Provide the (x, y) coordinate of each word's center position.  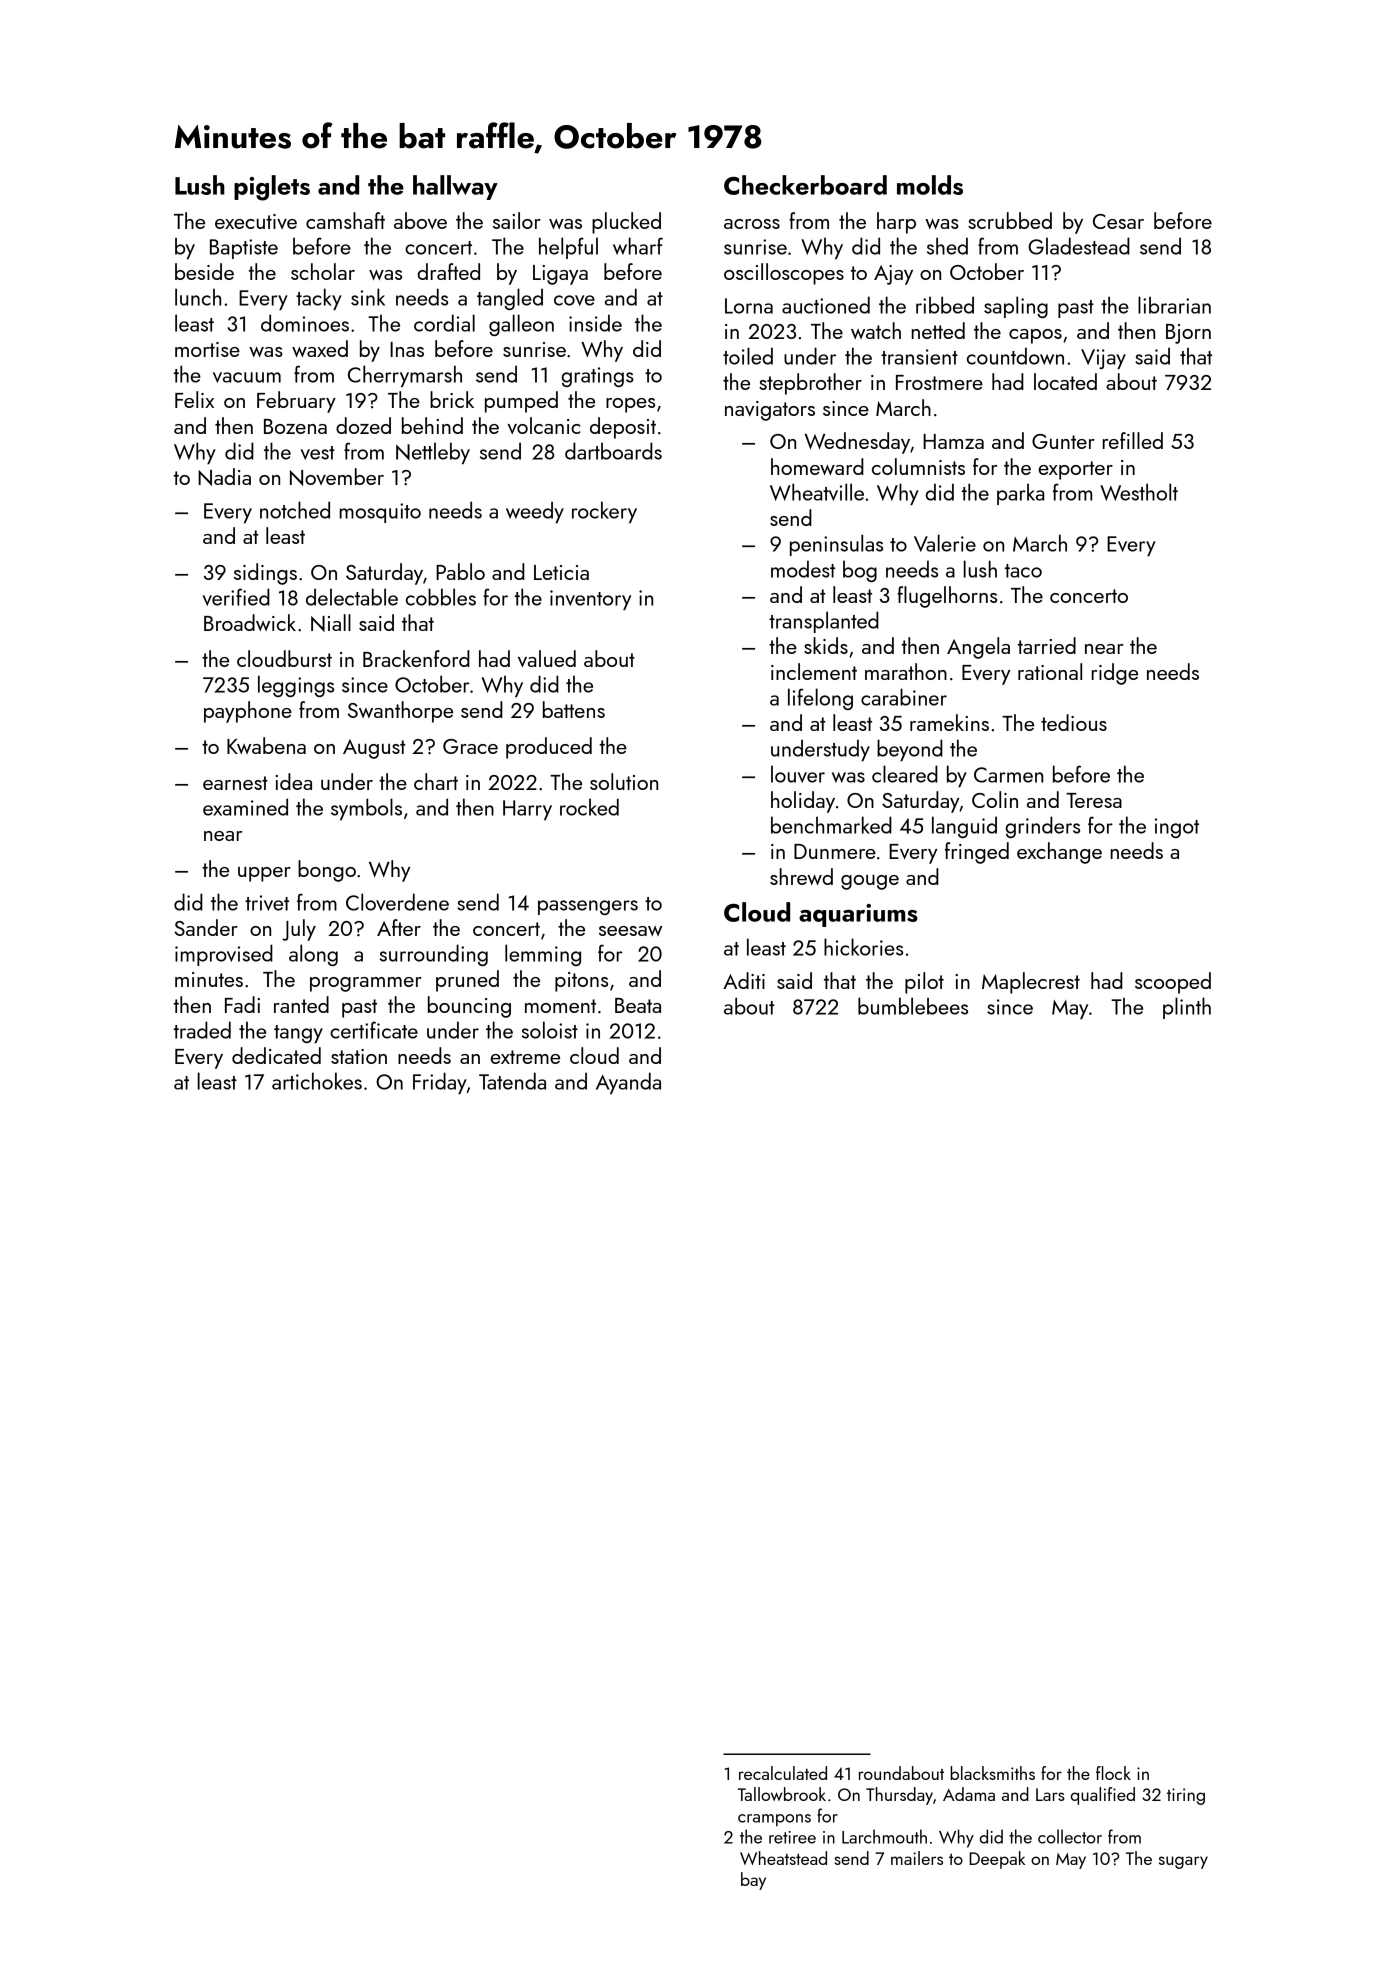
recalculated (783, 1773)
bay (753, 1881)
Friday (440, 1083)
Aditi (744, 980)
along (313, 955)
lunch (198, 297)
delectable (352, 597)
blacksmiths (992, 1773)
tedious (1074, 722)
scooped (1173, 983)
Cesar (1118, 221)
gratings (597, 377)
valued (547, 658)
